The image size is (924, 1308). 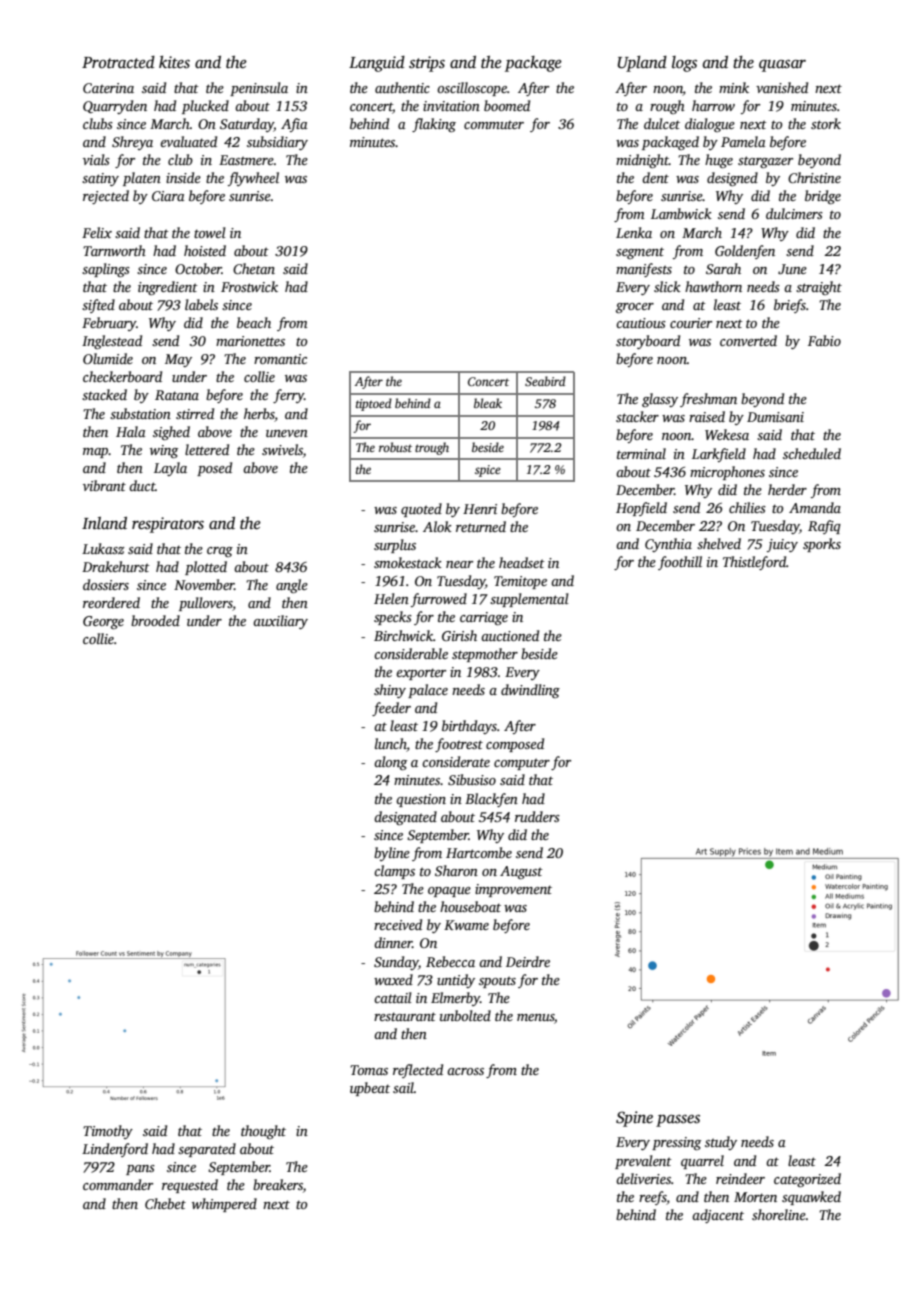 I want to click on Upland, so click(x=642, y=64).
